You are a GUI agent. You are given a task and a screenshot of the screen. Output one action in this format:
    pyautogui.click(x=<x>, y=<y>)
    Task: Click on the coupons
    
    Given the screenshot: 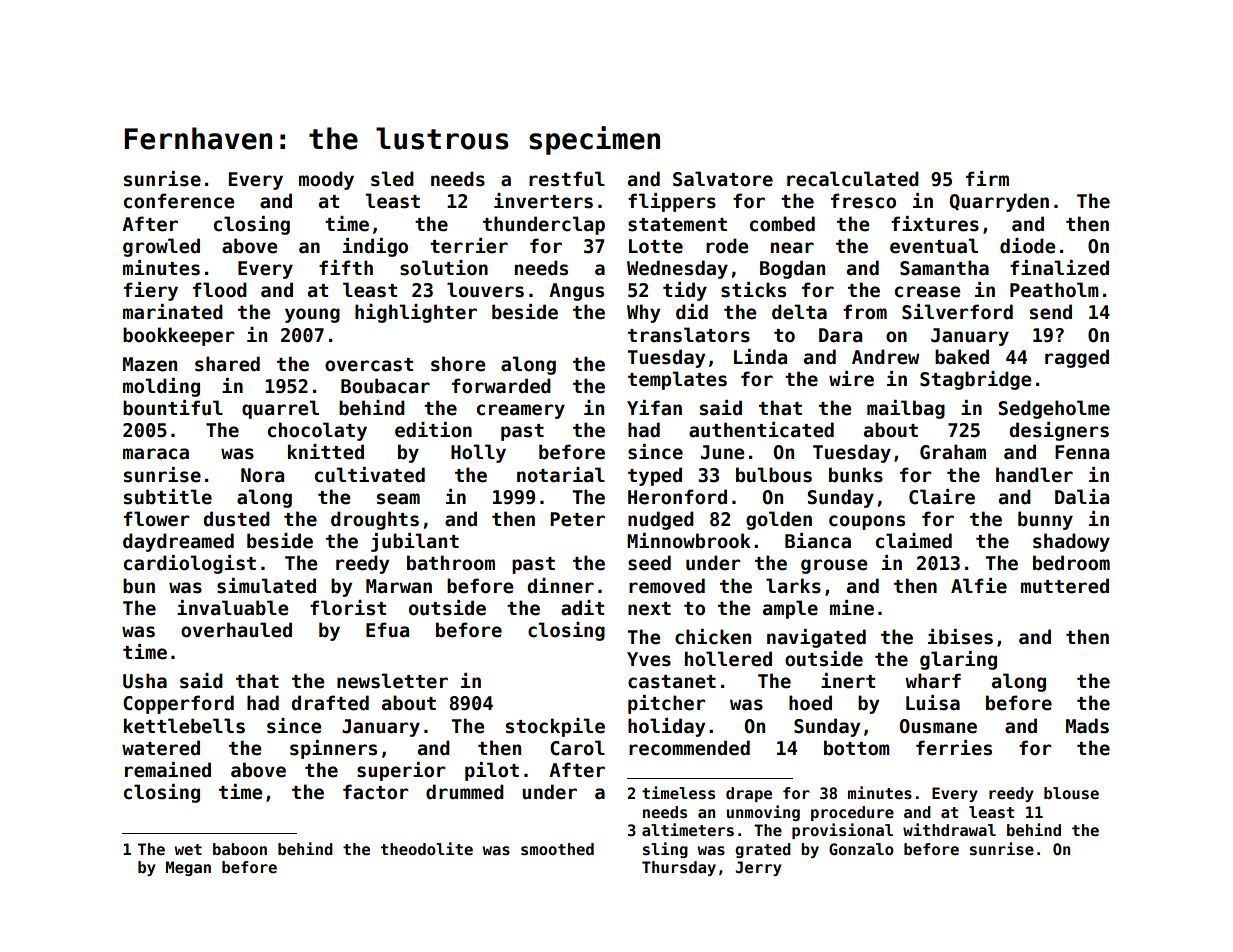 What is the action you would take?
    pyautogui.click(x=867, y=522)
